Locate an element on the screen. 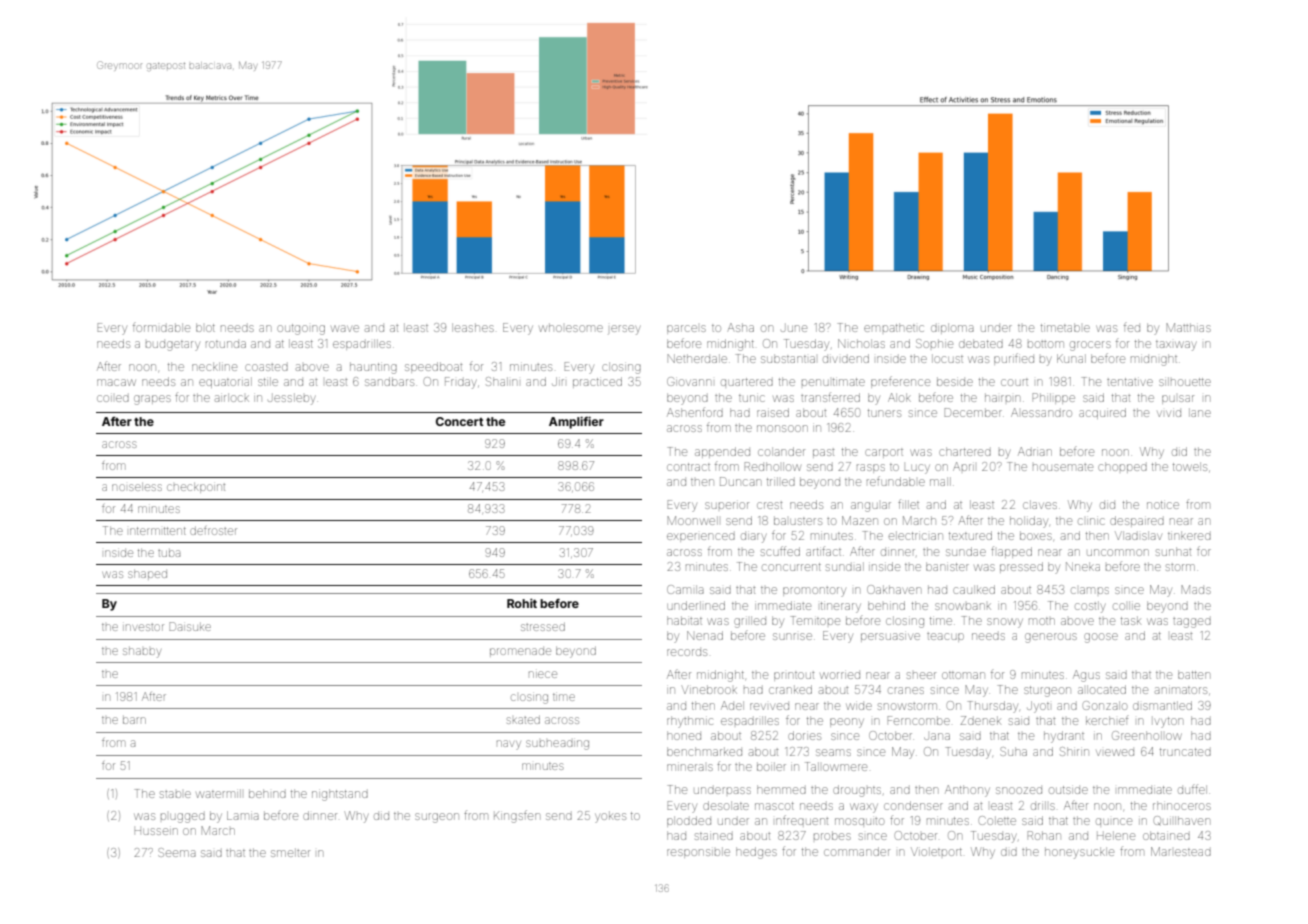 The width and height of the screenshot is (1308, 924). Seema is located at coordinates (177, 852).
